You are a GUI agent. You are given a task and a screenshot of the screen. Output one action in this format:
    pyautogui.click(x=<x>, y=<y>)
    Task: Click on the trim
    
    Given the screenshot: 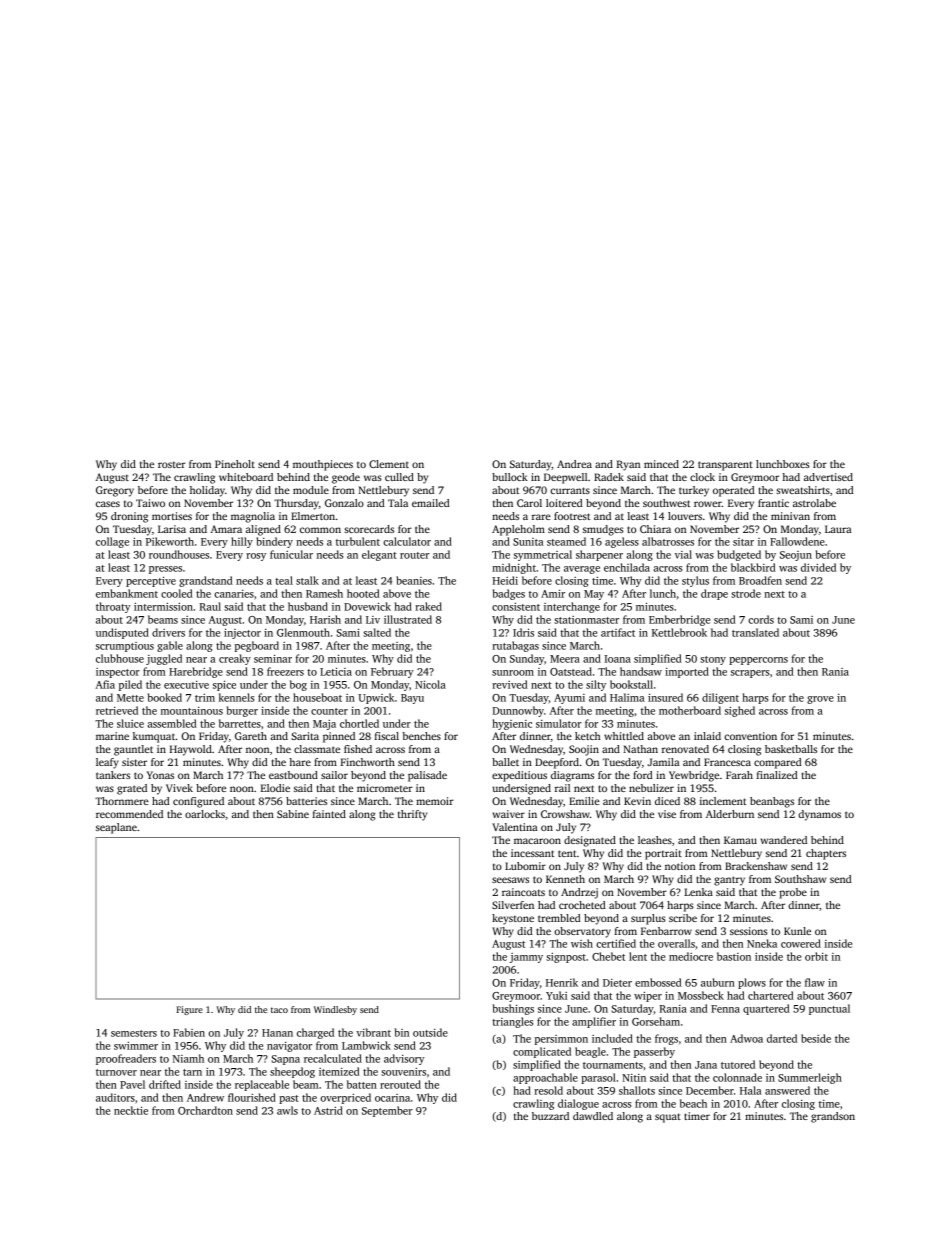 What is the action you would take?
    pyautogui.click(x=205, y=698)
